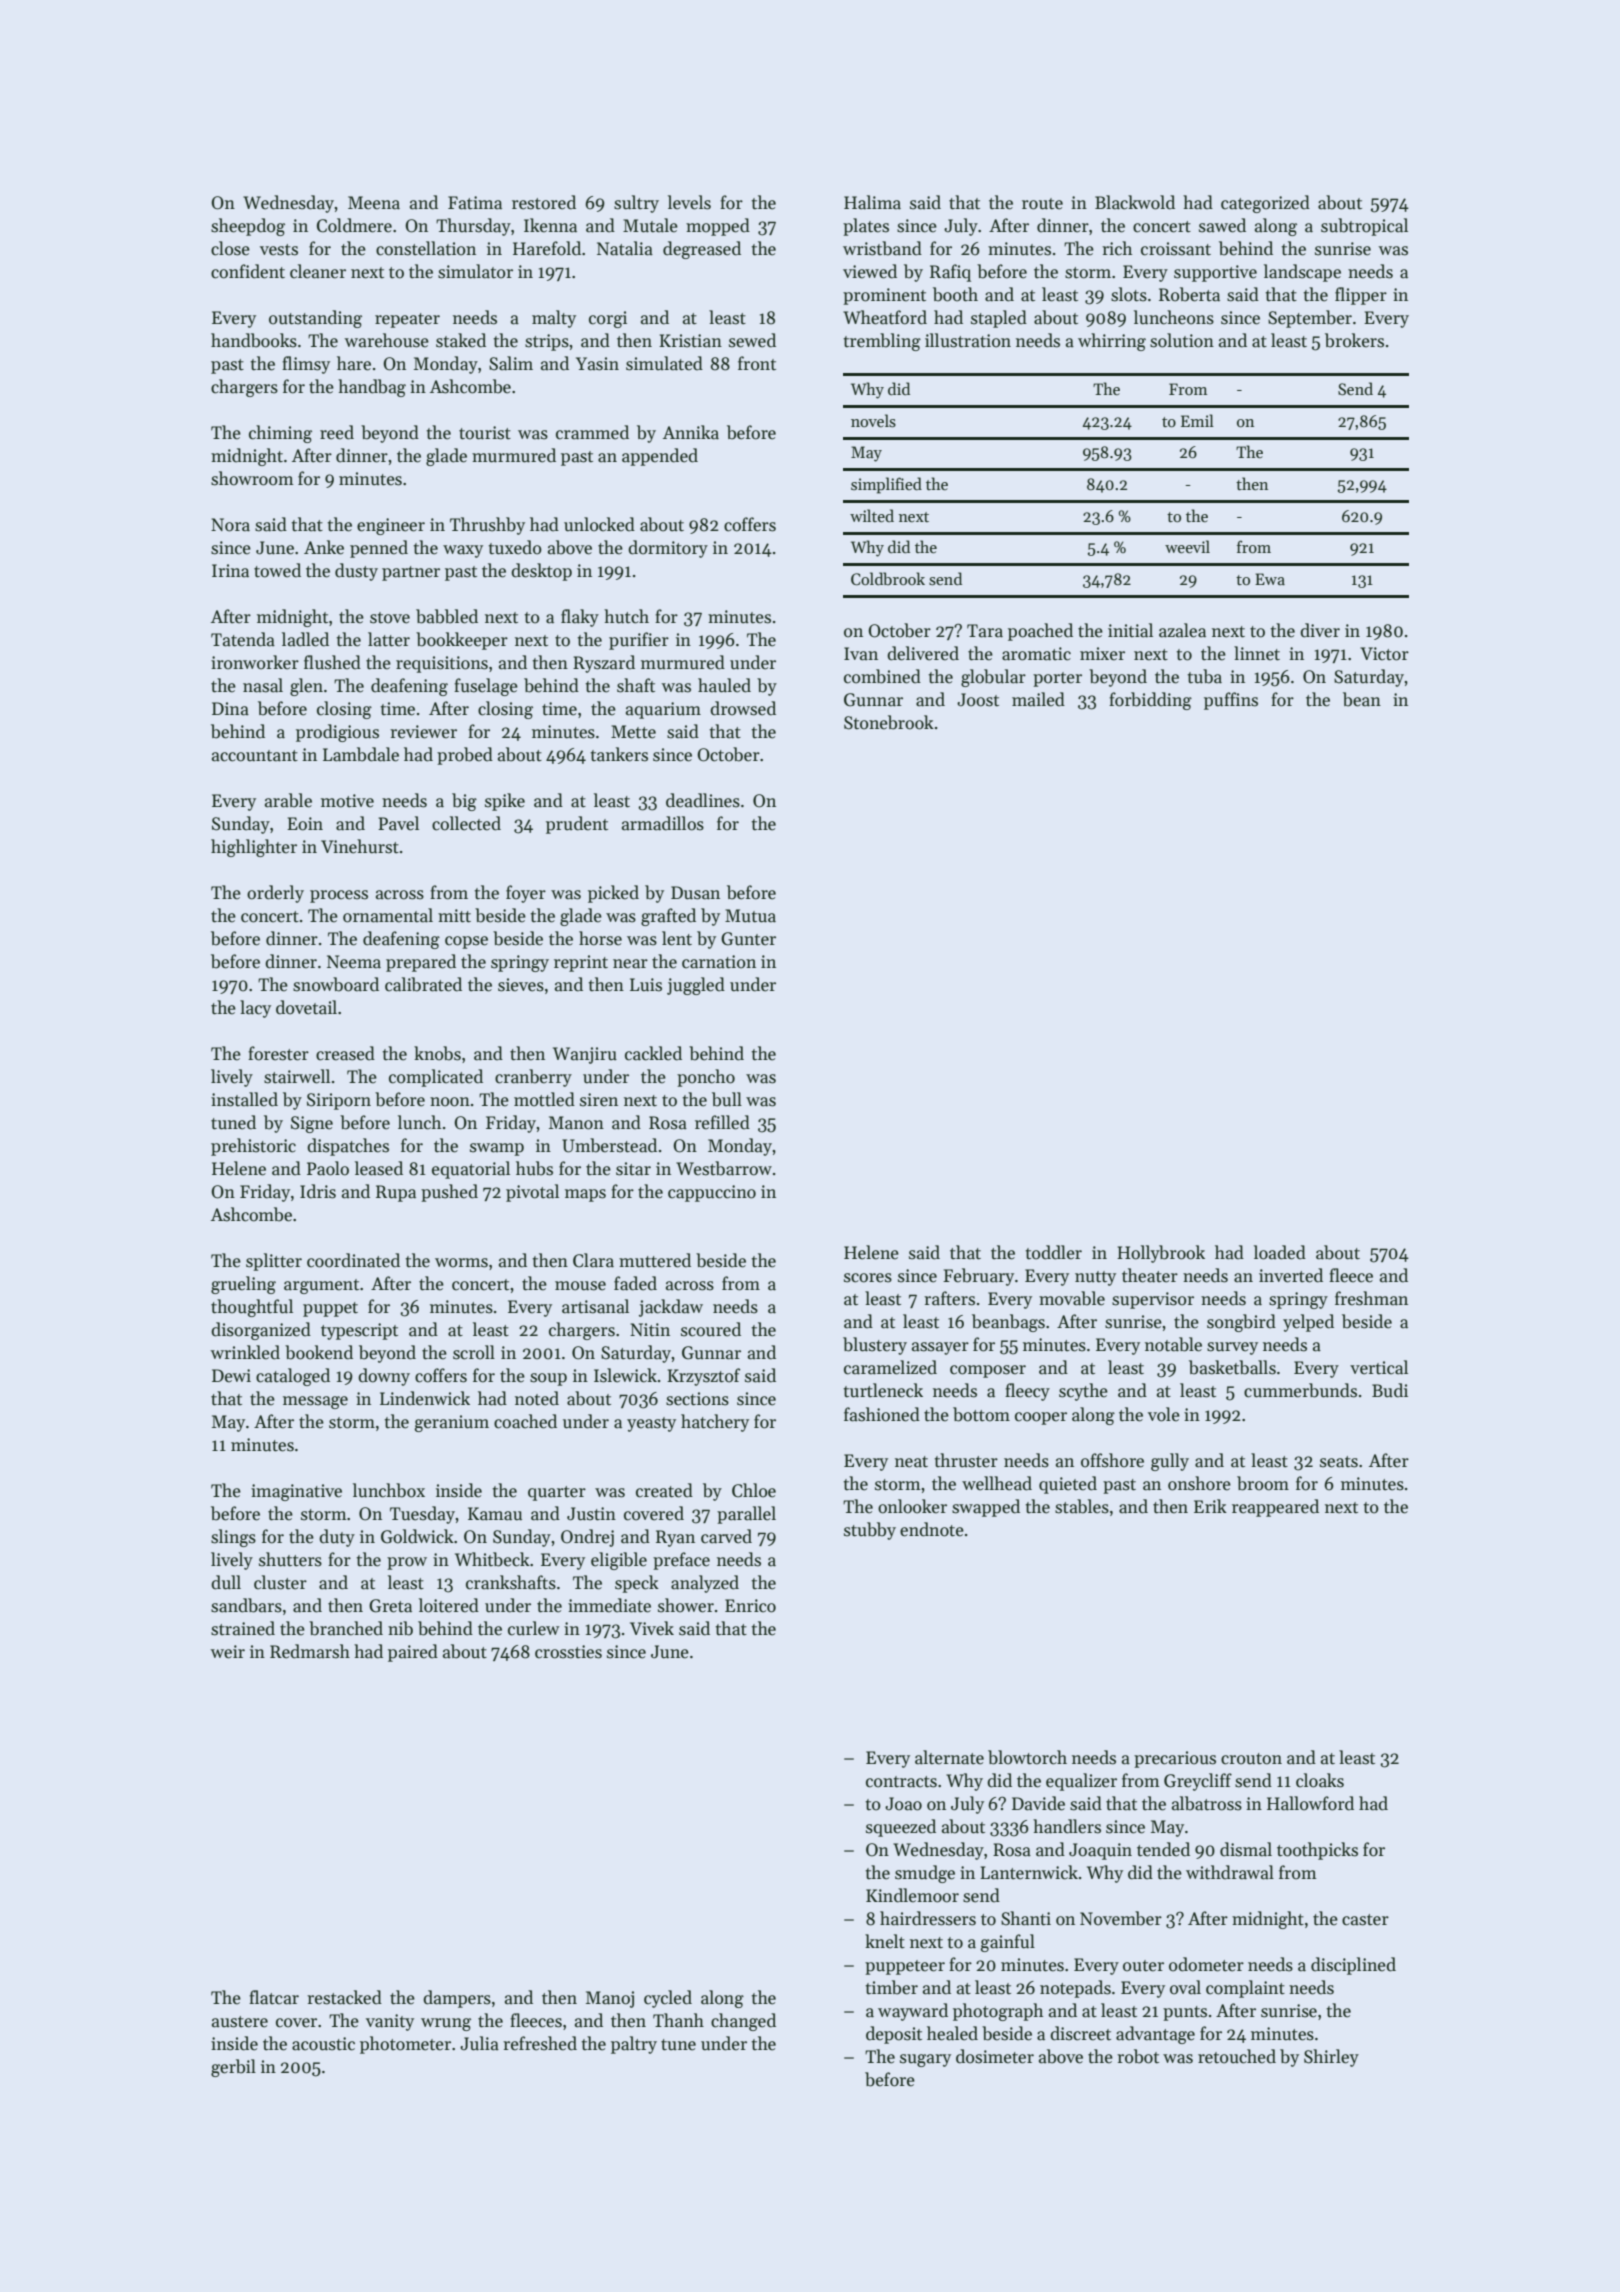  I want to click on February, so click(978, 1277).
